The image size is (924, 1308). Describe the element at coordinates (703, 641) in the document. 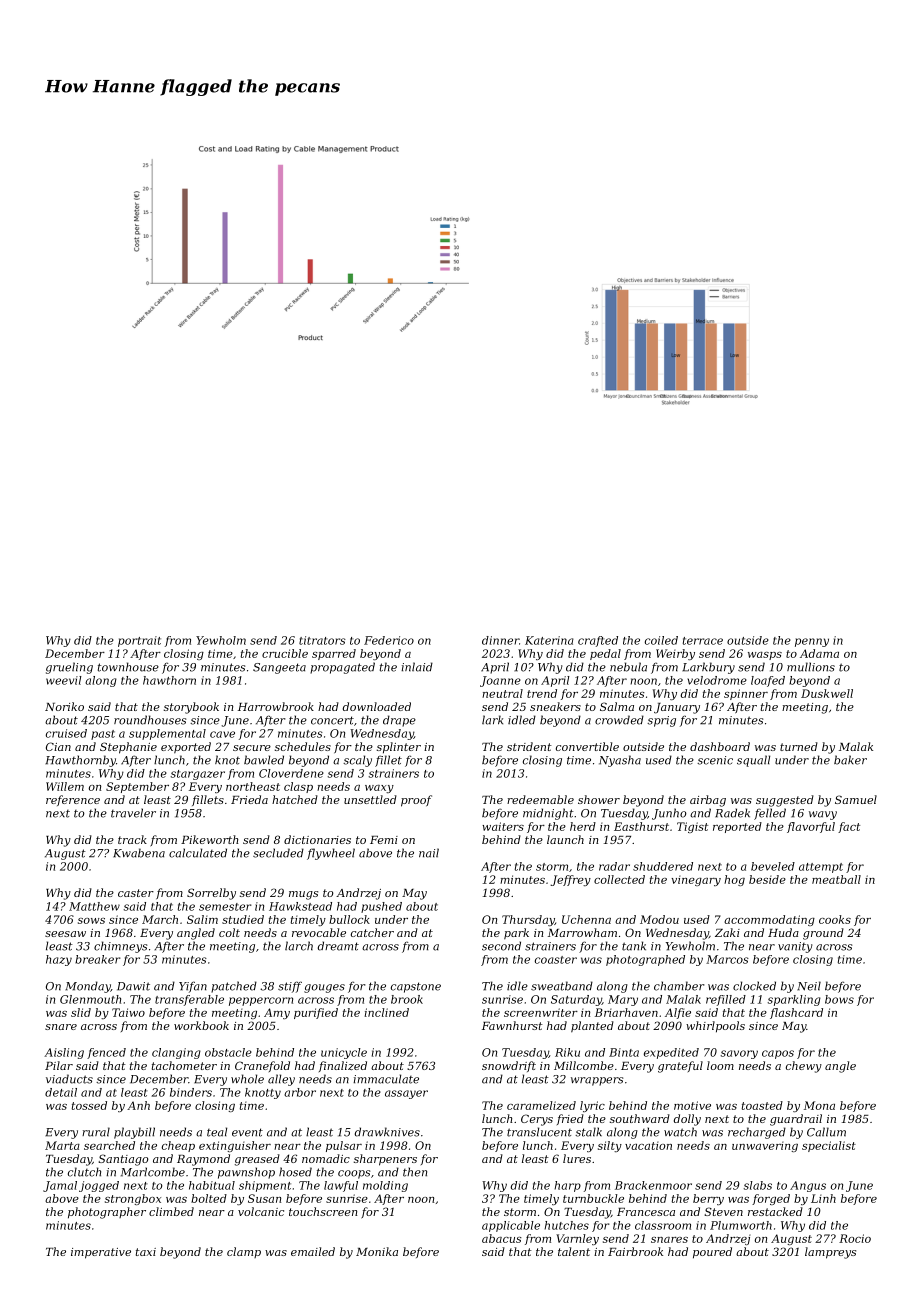

I see `terrace` at that location.
